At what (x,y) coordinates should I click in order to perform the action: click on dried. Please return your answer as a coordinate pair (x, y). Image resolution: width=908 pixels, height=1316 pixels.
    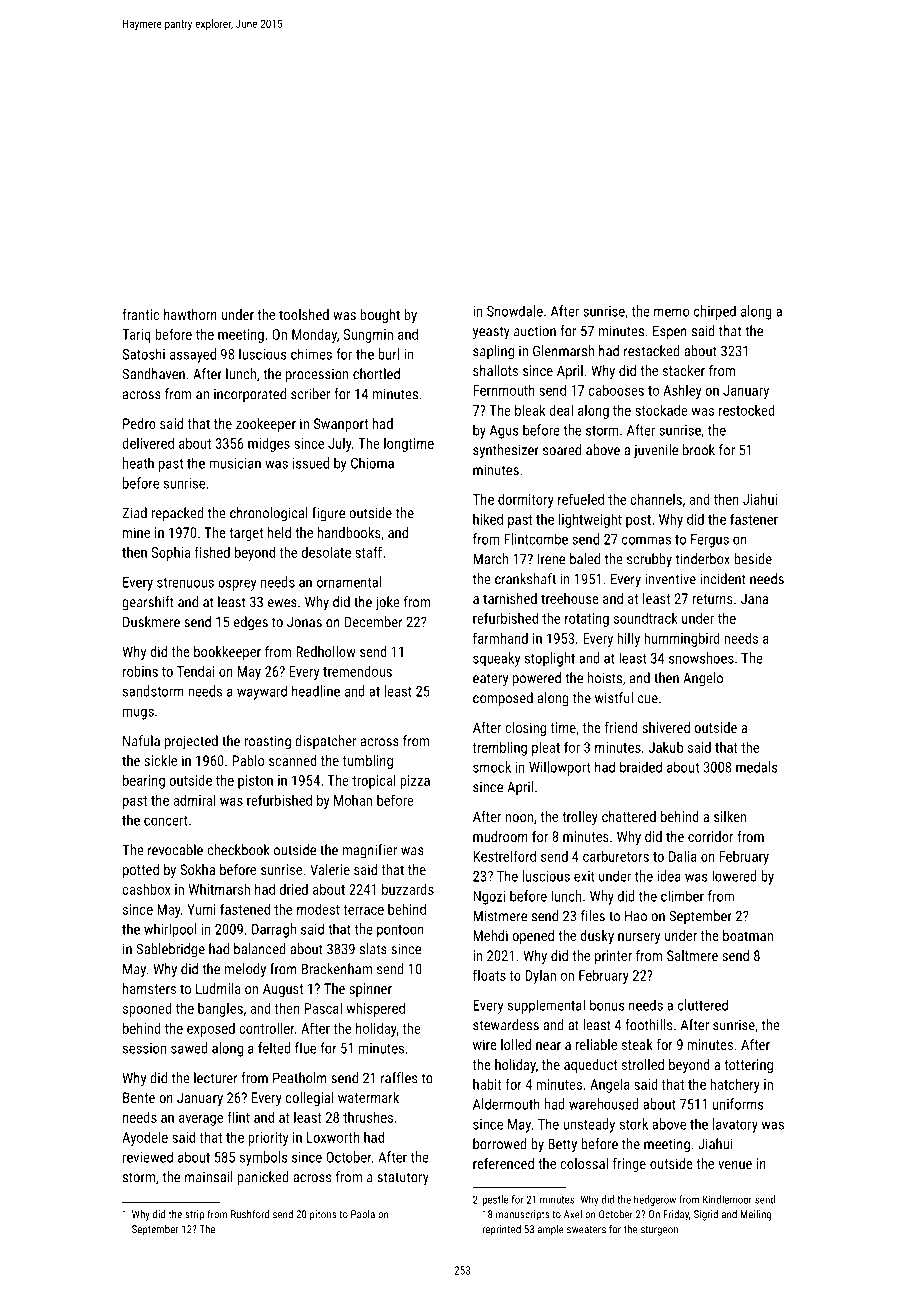
    Looking at the image, I should click on (294, 889).
